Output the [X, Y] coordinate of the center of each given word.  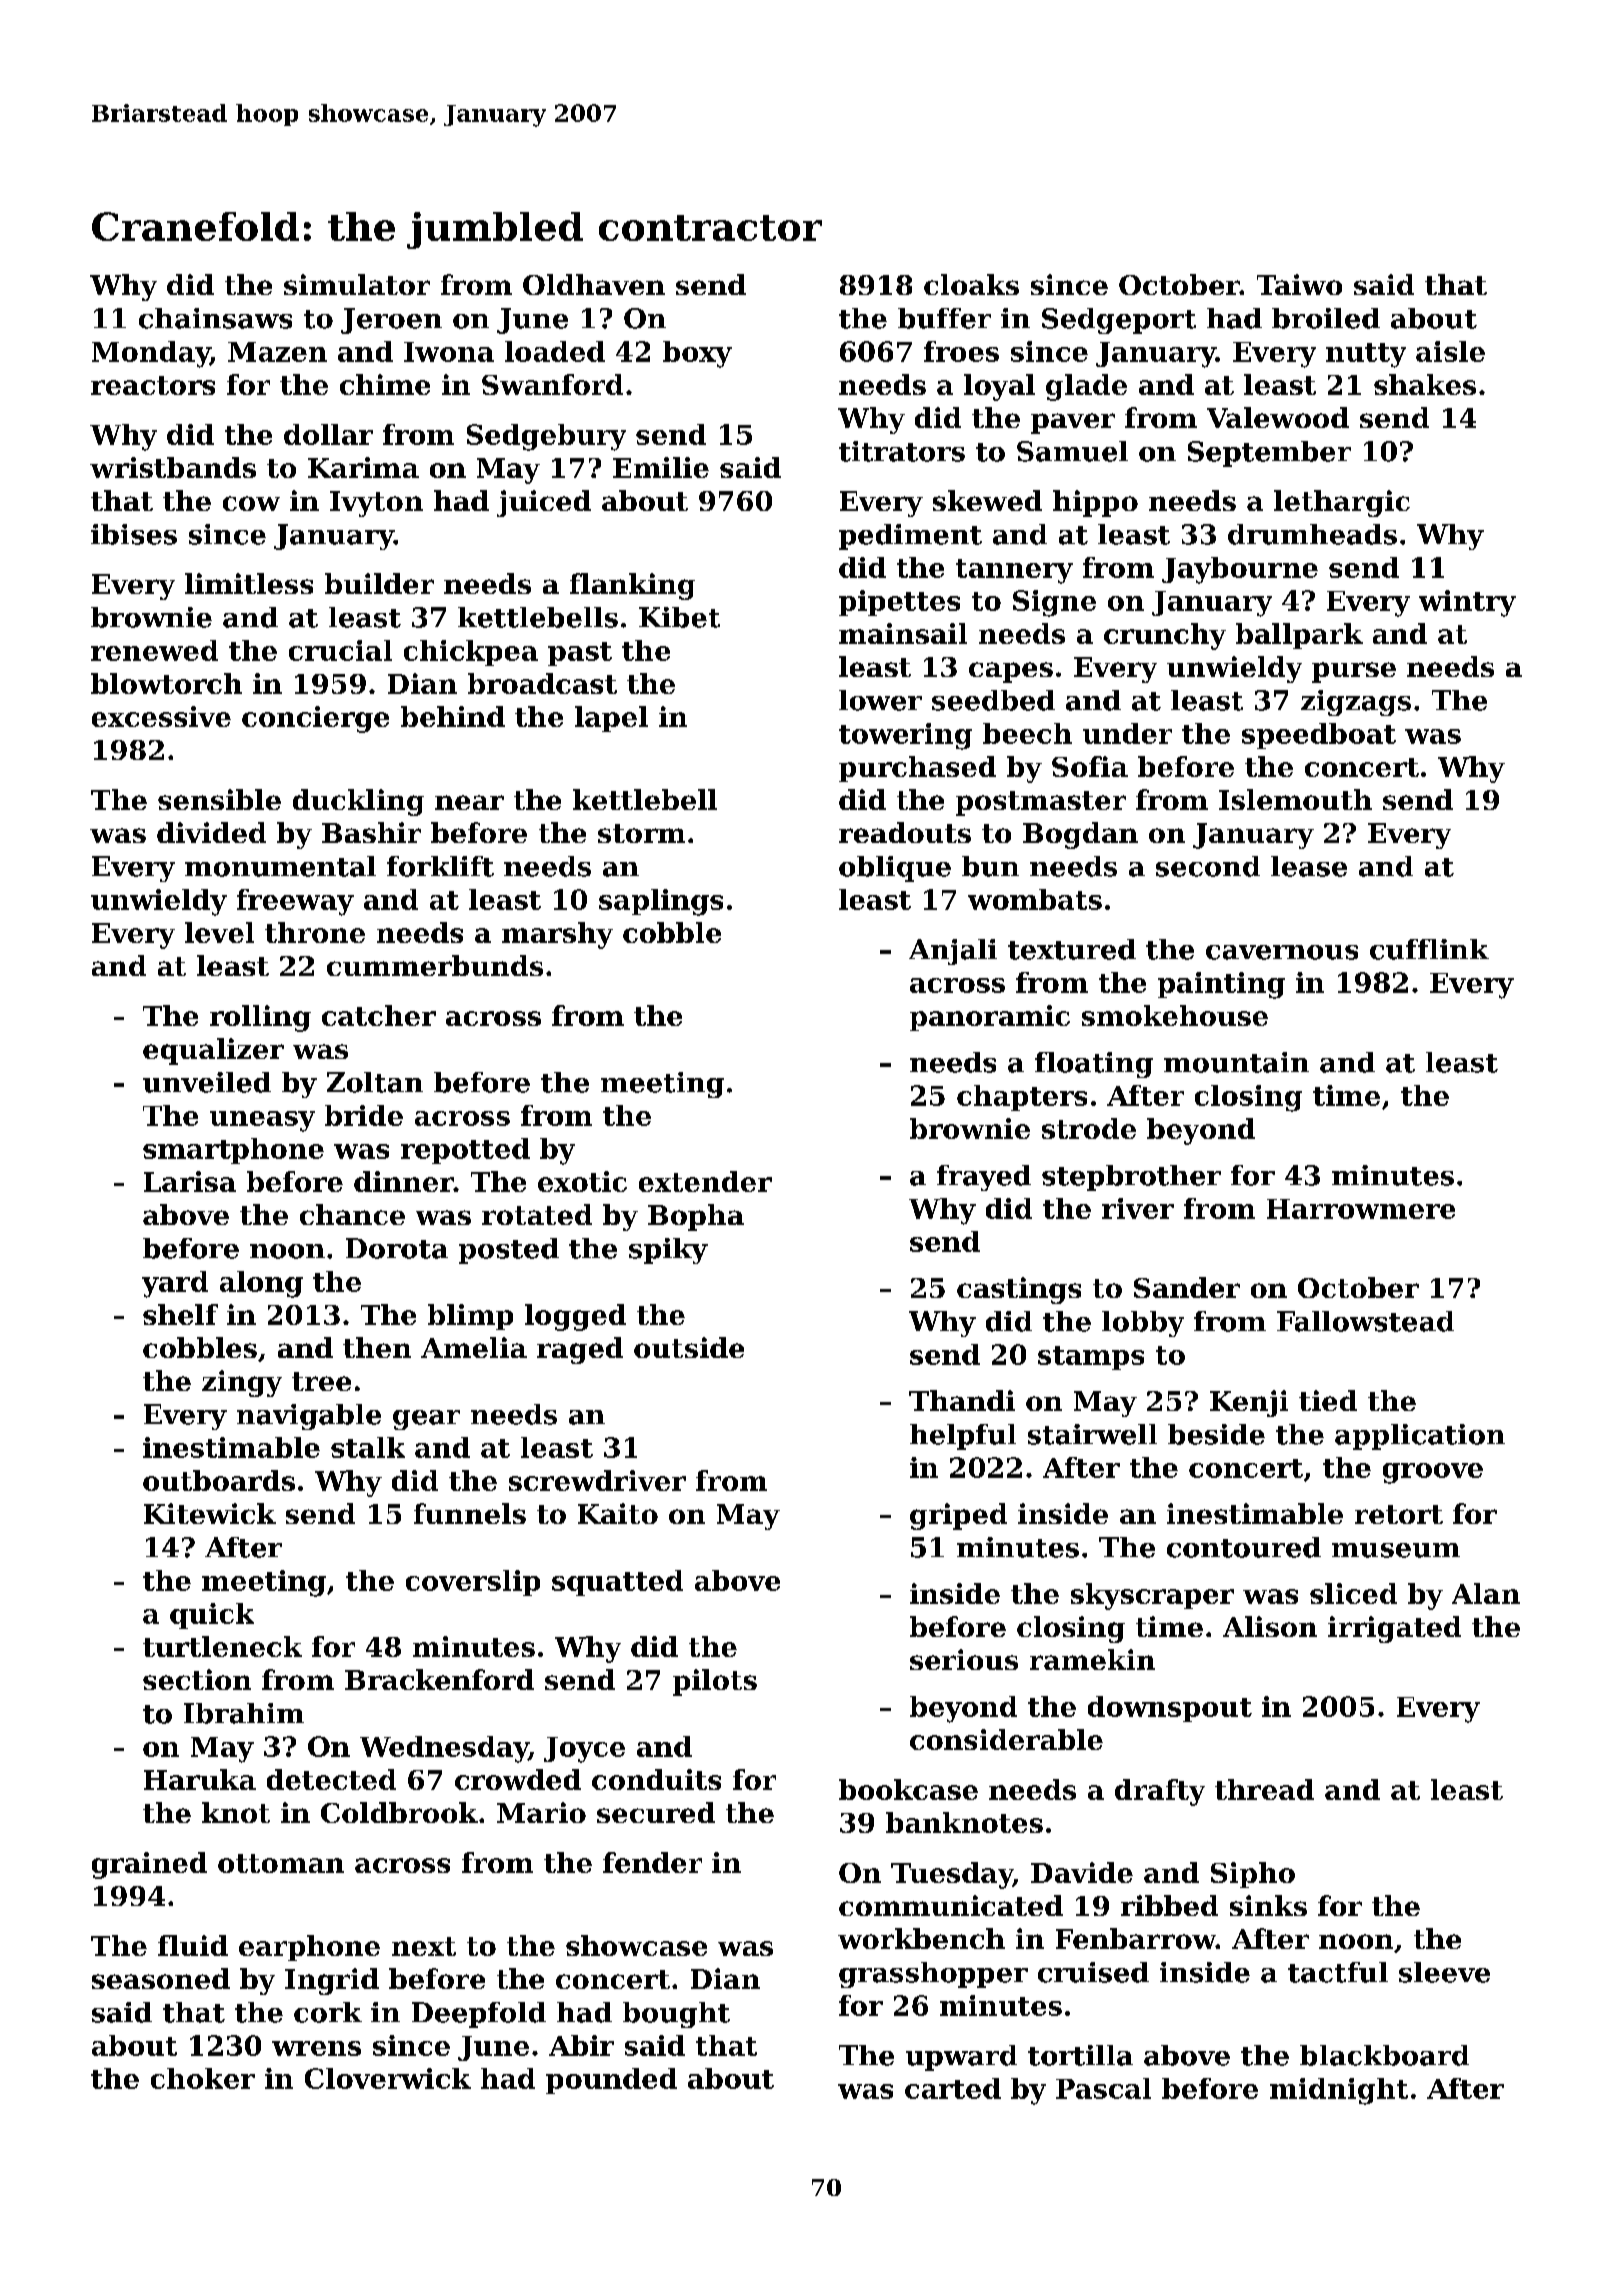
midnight [1339, 2091]
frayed [984, 1178]
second [1208, 866]
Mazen [277, 352]
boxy [697, 354]
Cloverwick [388, 2078]
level [219, 932]
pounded [611, 2081]
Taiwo [1299, 284]
